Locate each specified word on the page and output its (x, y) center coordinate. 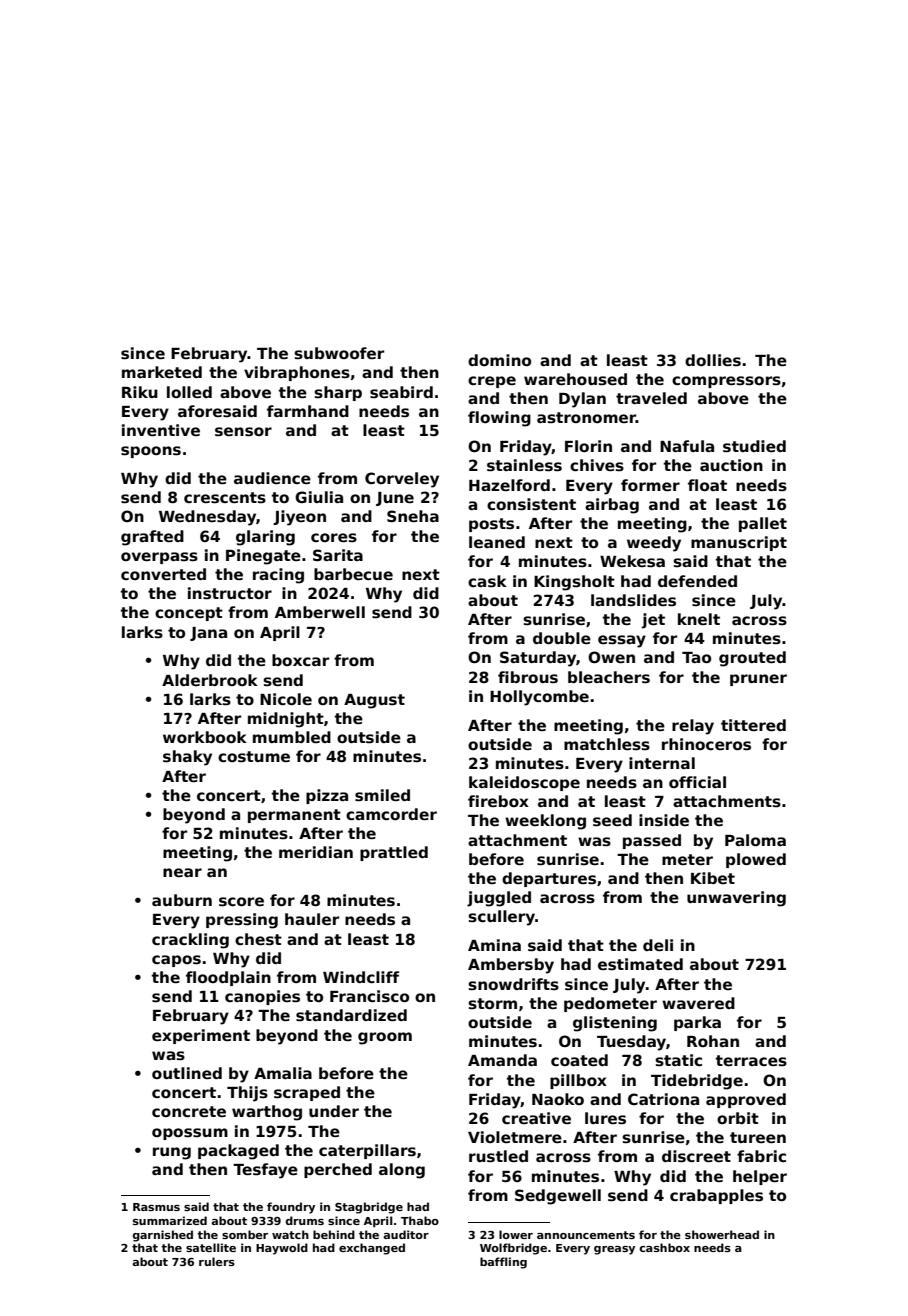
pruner (758, 680)
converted (163, 574)
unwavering (736, 899)
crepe (492, 382)
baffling (503, 1263)
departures (549, 879)
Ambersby (511, 966)
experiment (201, 1036)
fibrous (528, 677)
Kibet (713, 878)
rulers (217, 1261)
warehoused (575, 379)
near (182, 872)
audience (272, 478)
